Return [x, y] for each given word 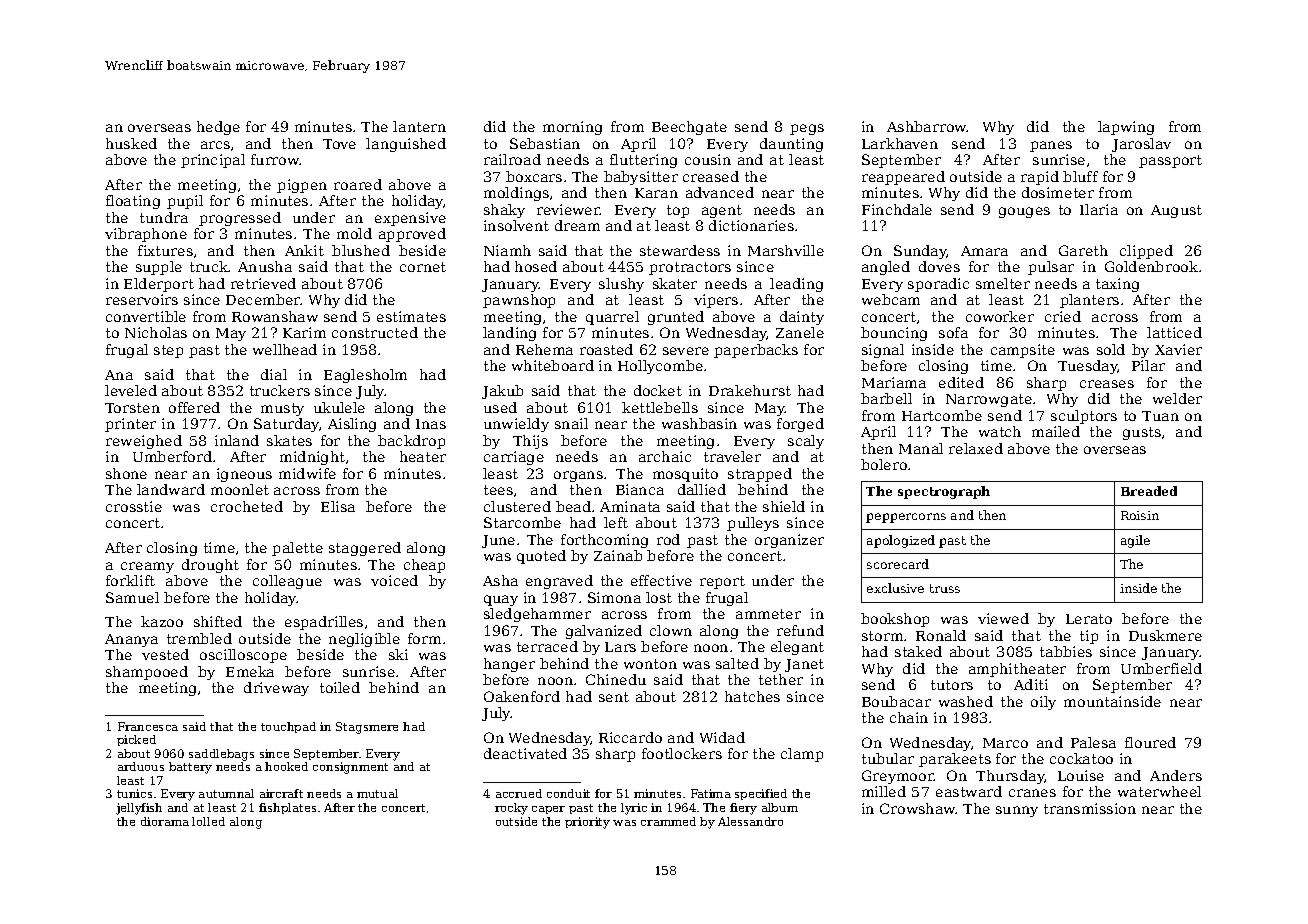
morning [572, 128]
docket [658, 390]
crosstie [134, 506]
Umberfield [1161, 668]
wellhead [285, 349]
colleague [287, 582]
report [722, 582]
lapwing [1126, 128]
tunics [134, 793]
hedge [218, 128]
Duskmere [1165, 635]
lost [659, 597]
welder [1177, 398]
